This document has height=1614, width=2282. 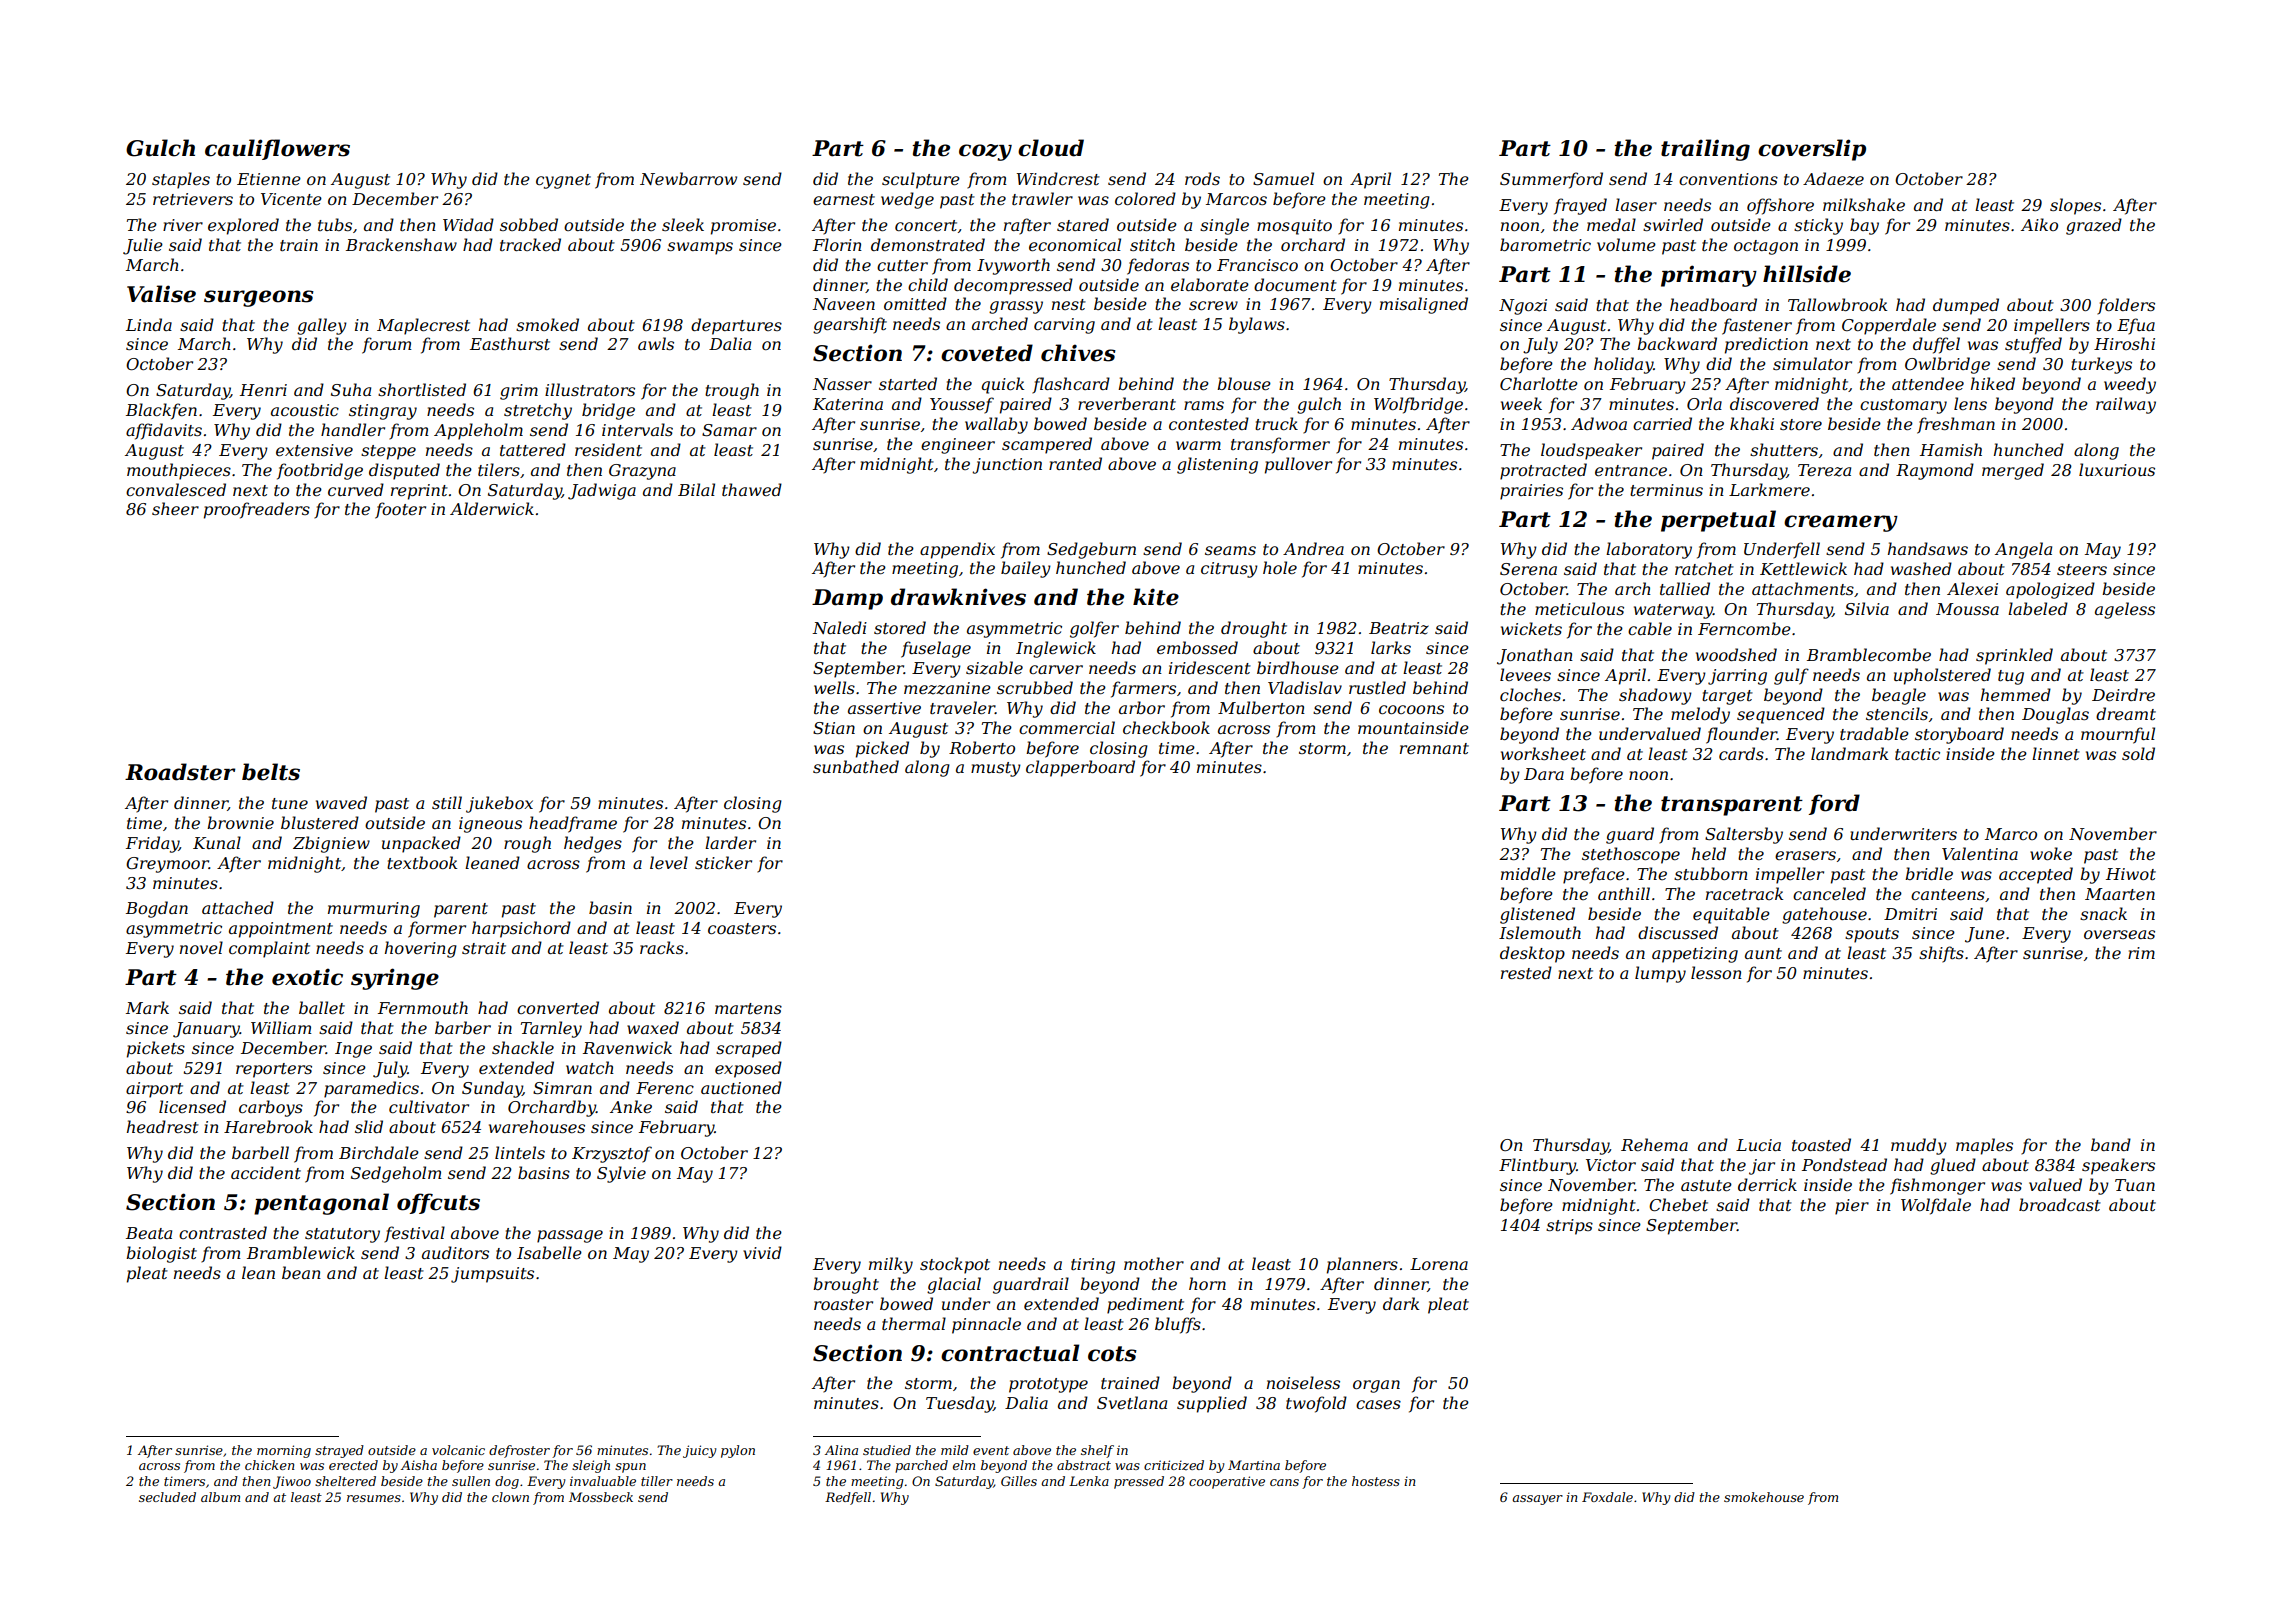 What do you see at coordinates (157, 909) in the document?
I see `Bogdan` at bounding box center [157, 909].
